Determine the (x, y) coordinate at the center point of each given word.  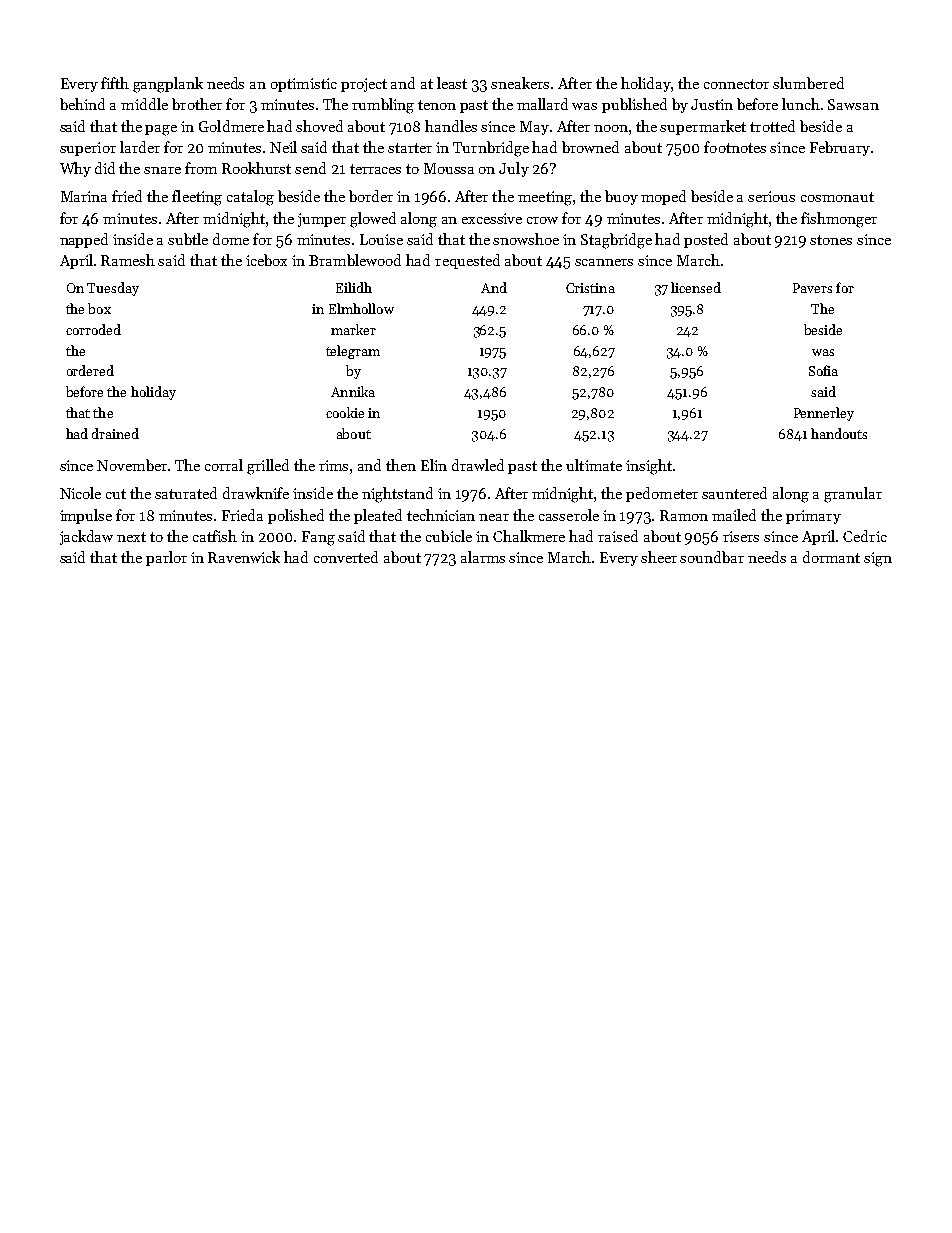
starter (410, 148)
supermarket (703, 127)
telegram (353, 352)
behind (82, 104)
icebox (266, 260)
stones (831, 240)
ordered (90, 370)
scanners (604, 262)
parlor (166, 558)
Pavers (812, 288)
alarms (483, 557)
